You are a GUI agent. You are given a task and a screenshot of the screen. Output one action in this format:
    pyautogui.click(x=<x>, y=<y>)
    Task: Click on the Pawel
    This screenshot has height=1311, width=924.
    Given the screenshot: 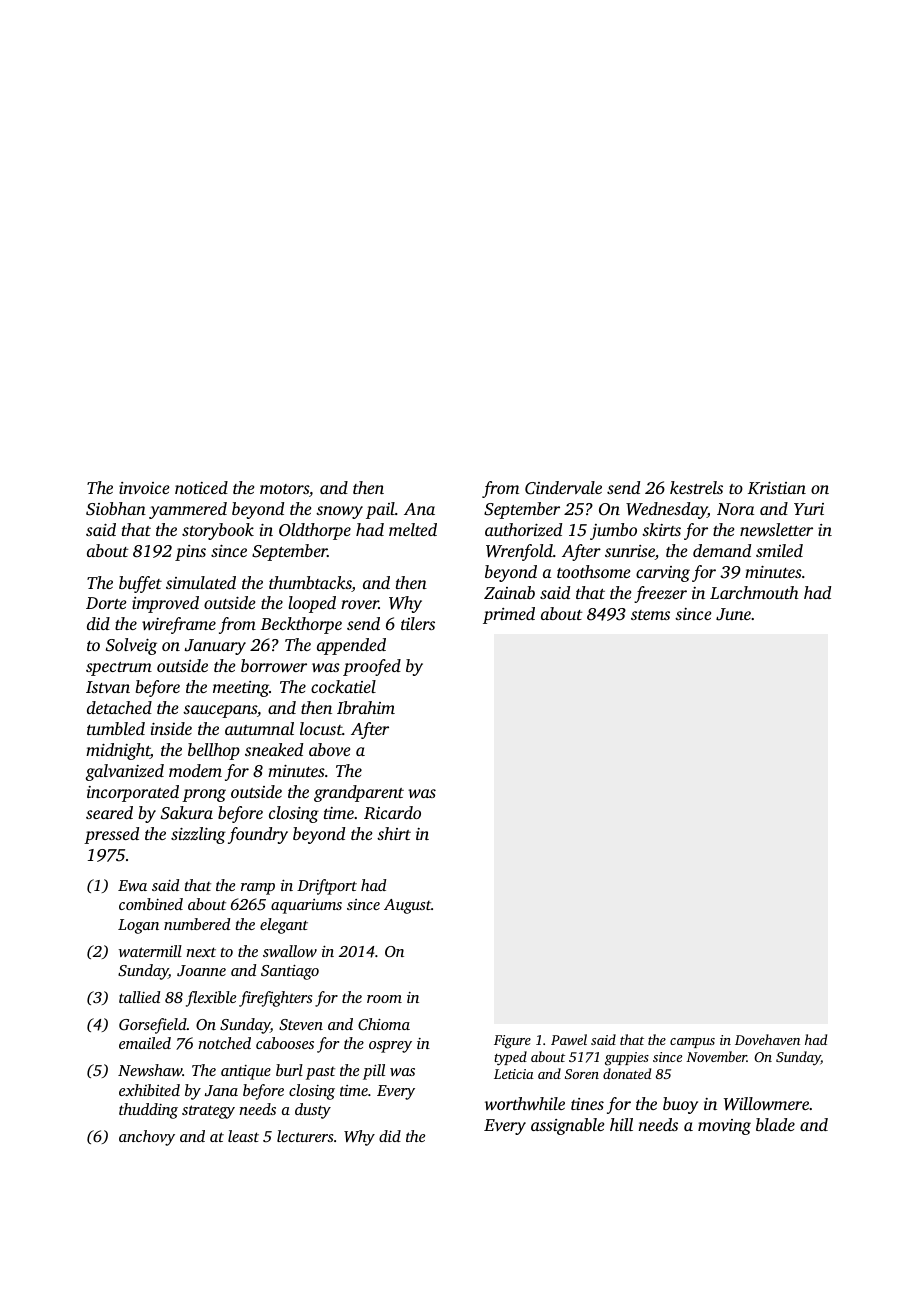 What is the action you would take?
    pyautogui.click(x=569, y=1039)
